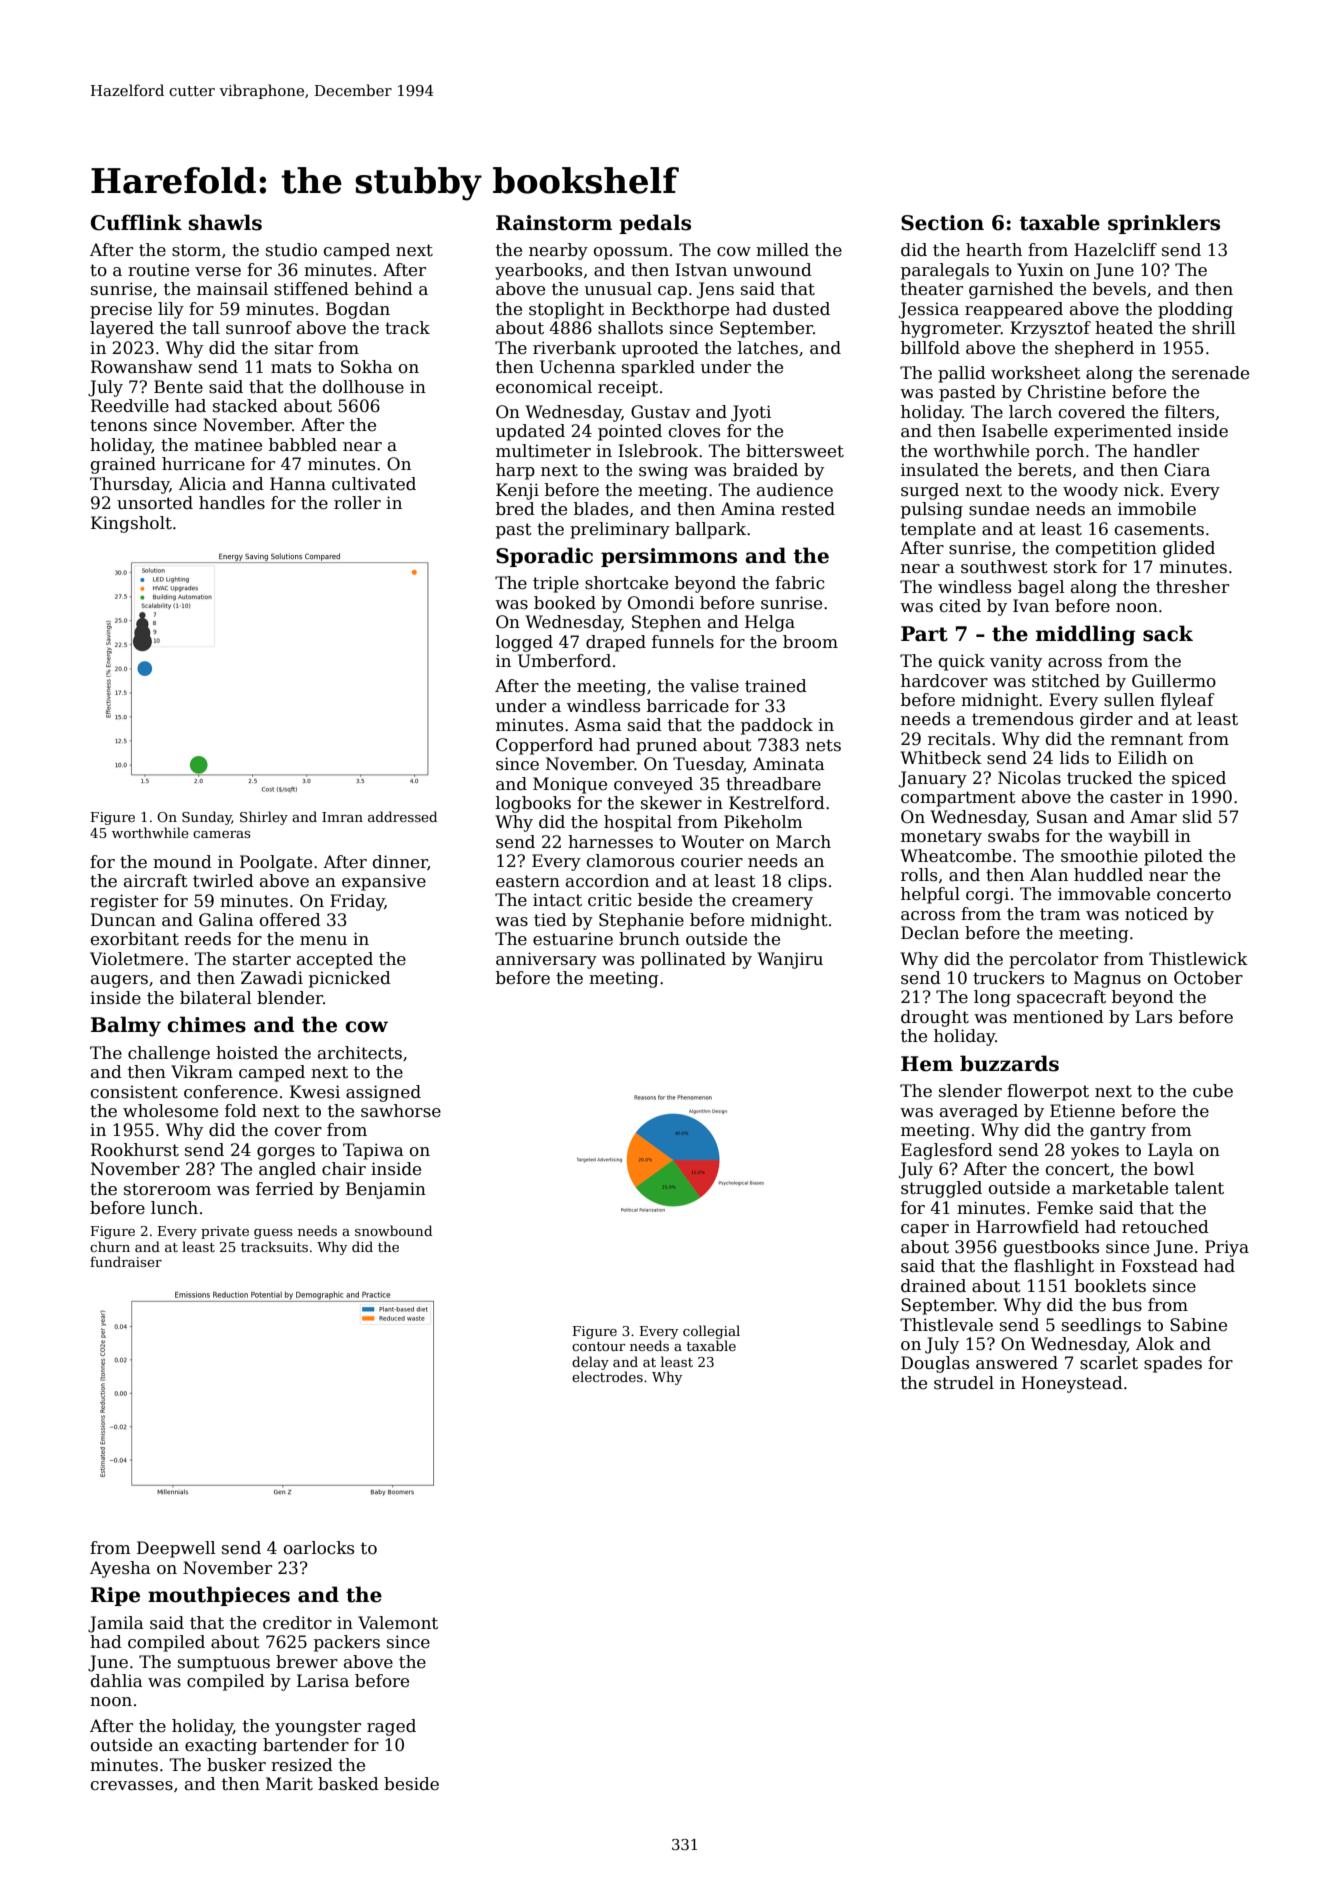 The height and width of the screenshot is (1898, 1342). What do you see at coordinates (401, 1111) in the screenshot?
I see `sawhorse` at bounding box center [401, 1111].
